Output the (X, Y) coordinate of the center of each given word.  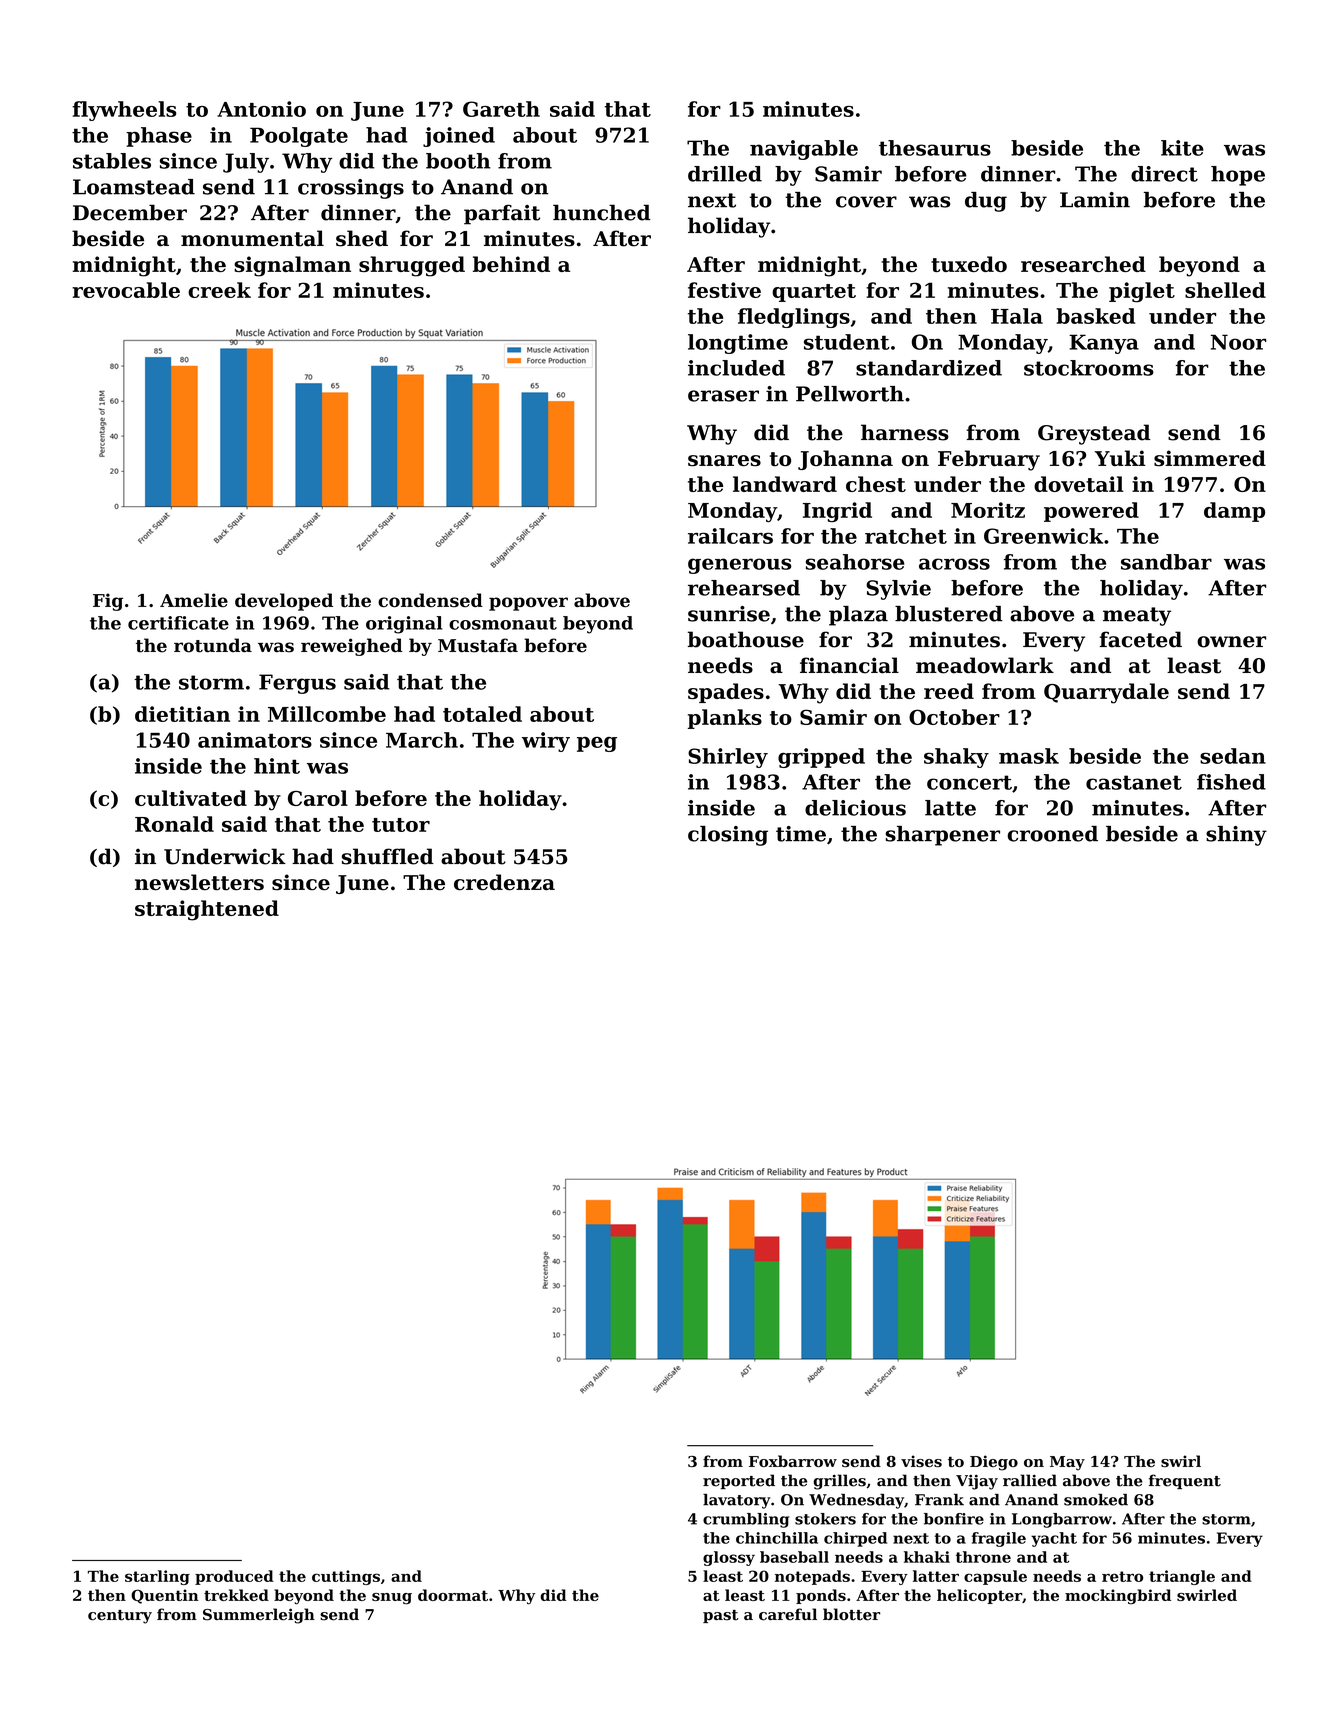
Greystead (1094, 434)
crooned (1053, 834)
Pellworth (850, 394)
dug (986, 202)
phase (159, 137)
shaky (956, 758)
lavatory (737, 1501)
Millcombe (327, 714)
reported (739, 1481)
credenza (504, 882)
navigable (804, 150)
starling (157, 1577)
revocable (126, 290)
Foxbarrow (793, 1461)
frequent (1185, 1481)
